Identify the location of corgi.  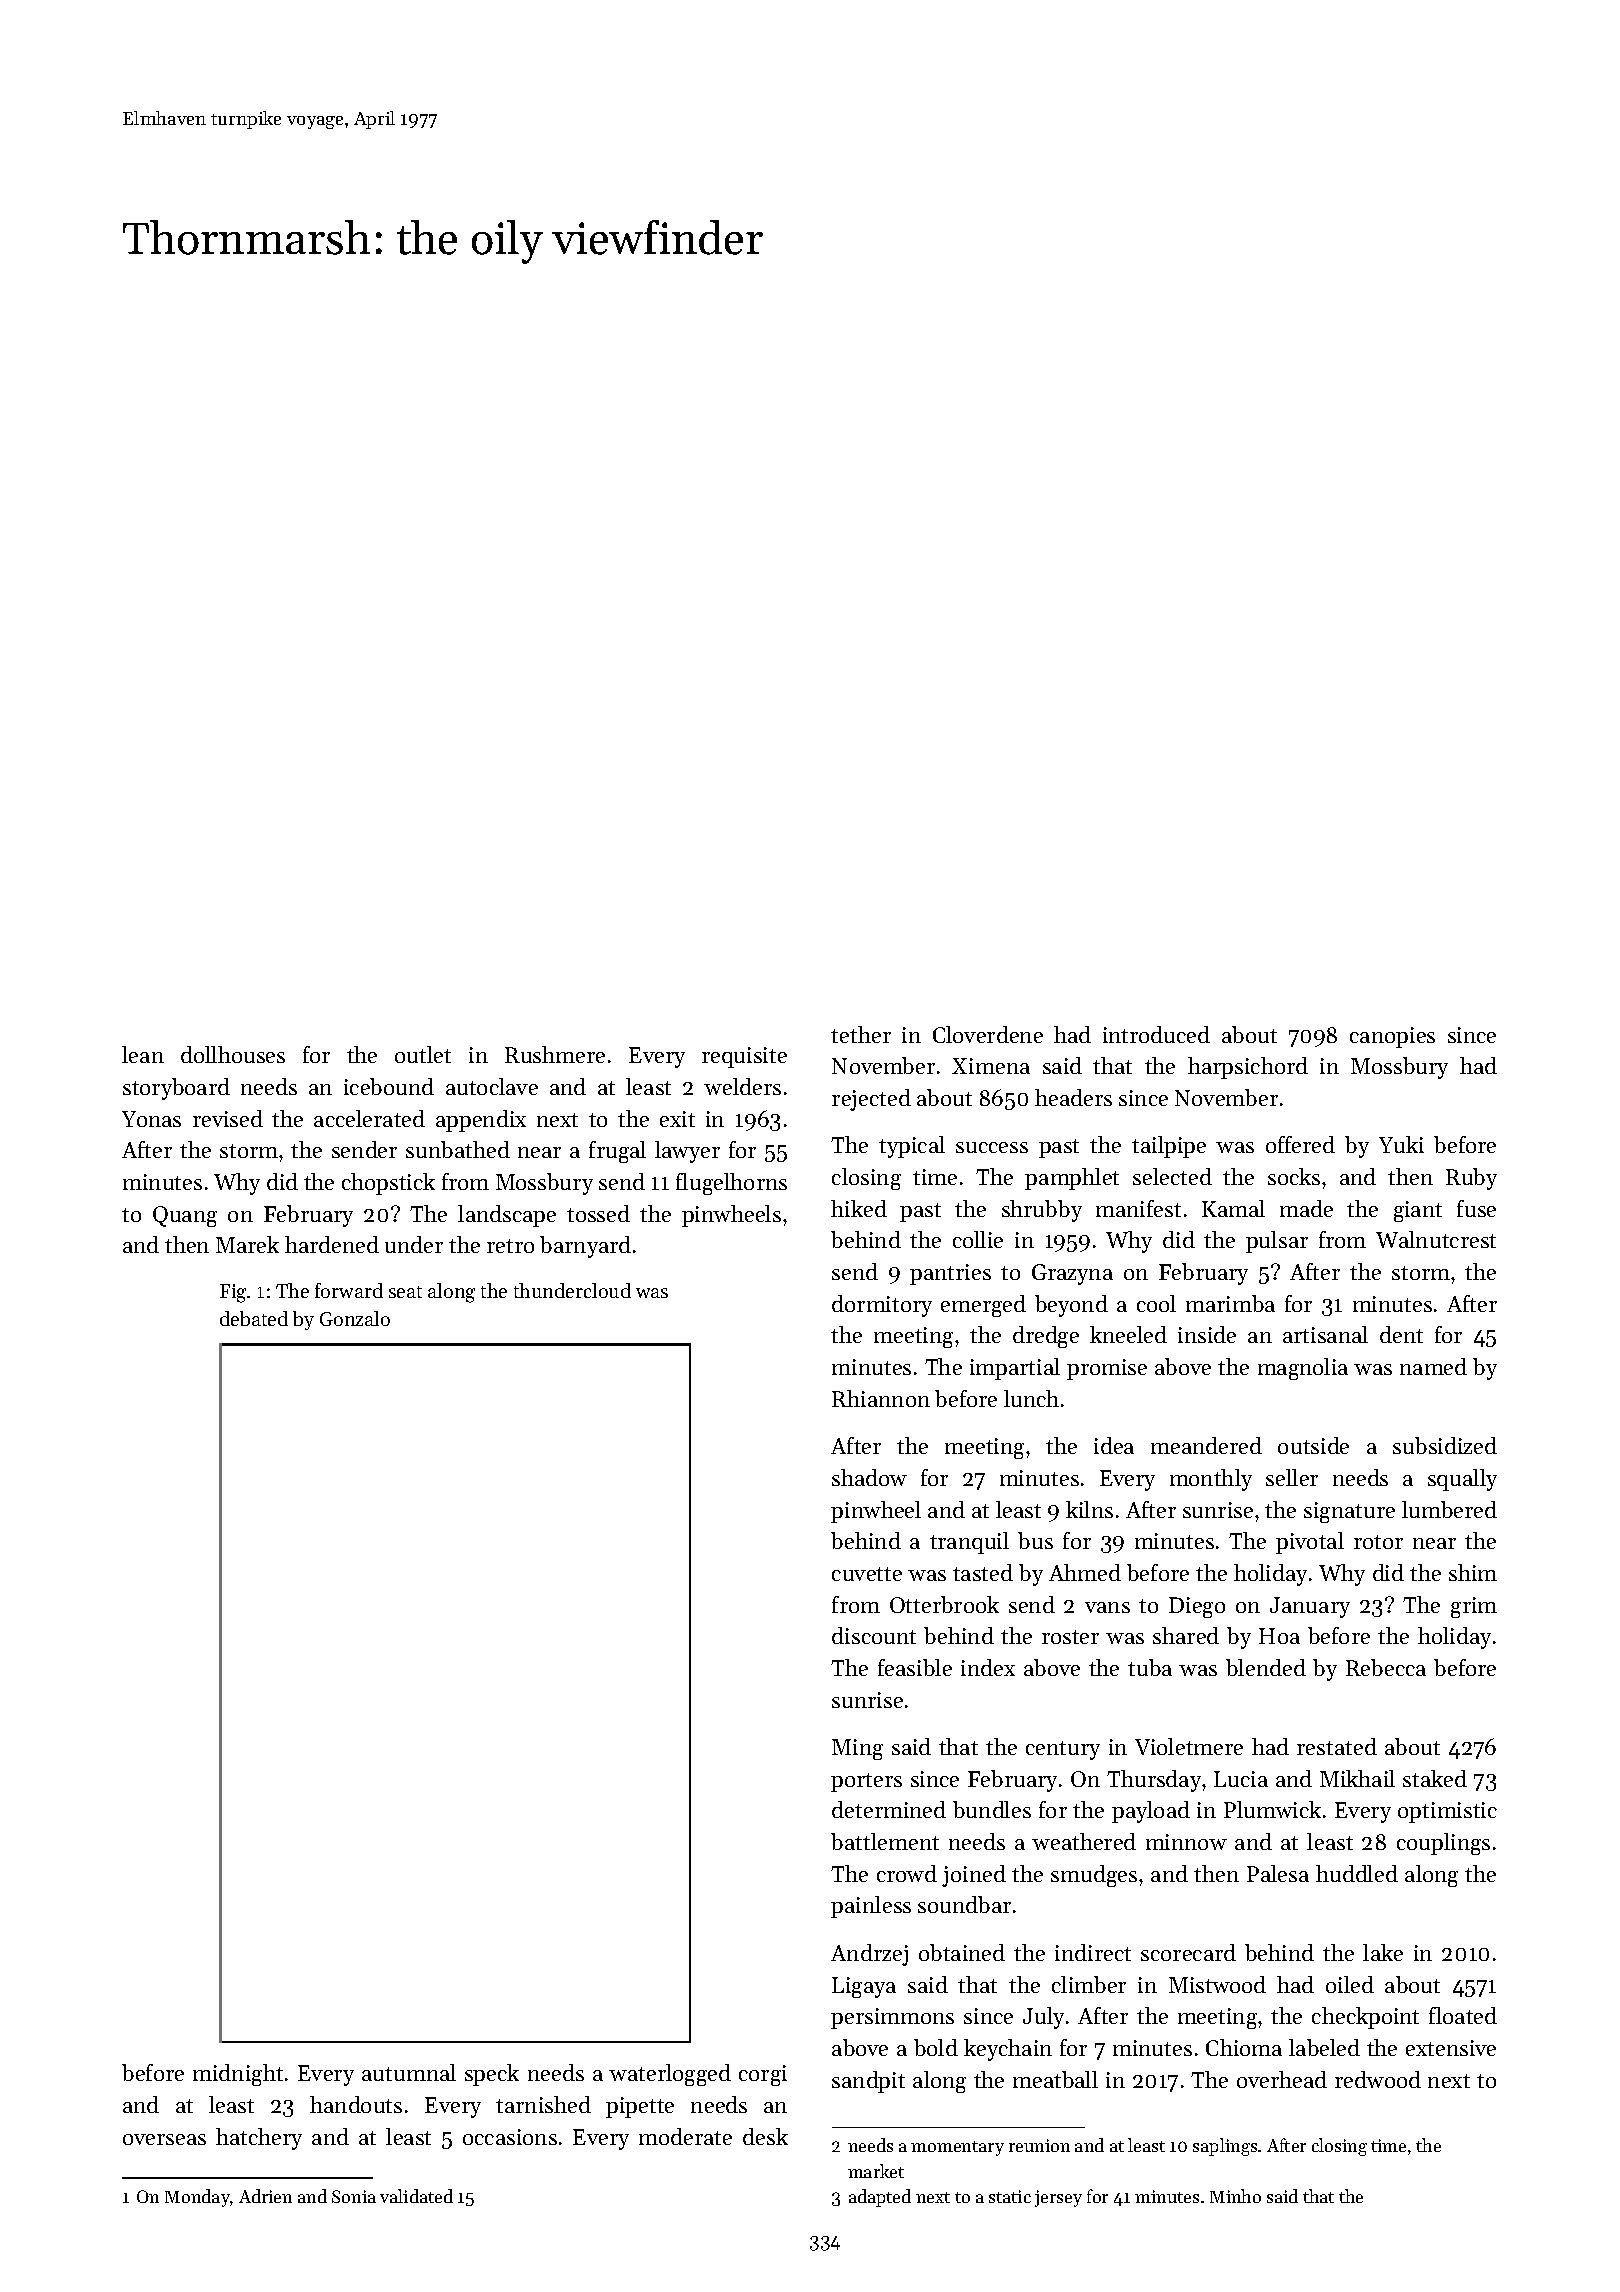
(763, 2075).
